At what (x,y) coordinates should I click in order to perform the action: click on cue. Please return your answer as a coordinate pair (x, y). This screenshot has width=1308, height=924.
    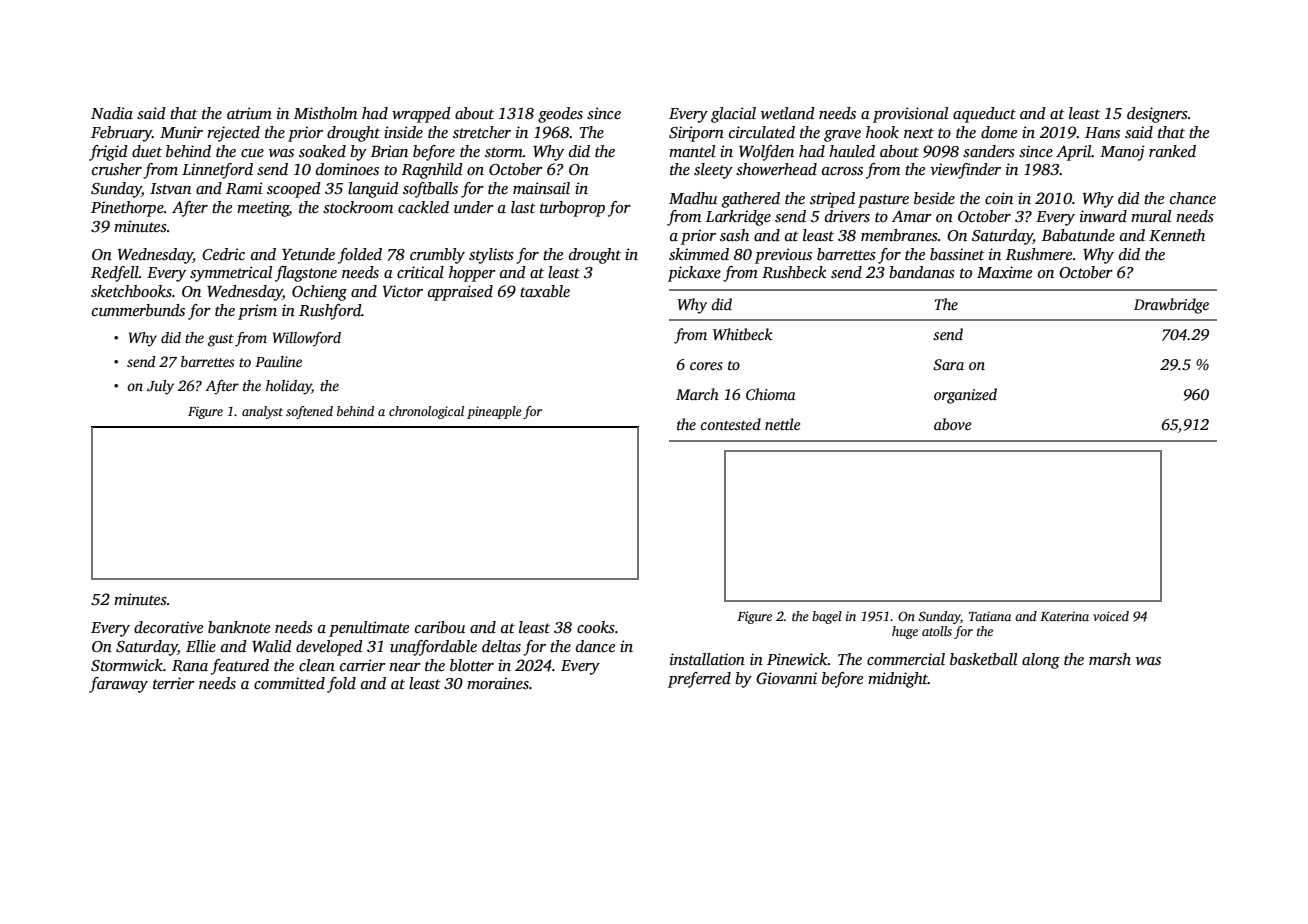
    Looking at the image, I should click on (252, 153).
